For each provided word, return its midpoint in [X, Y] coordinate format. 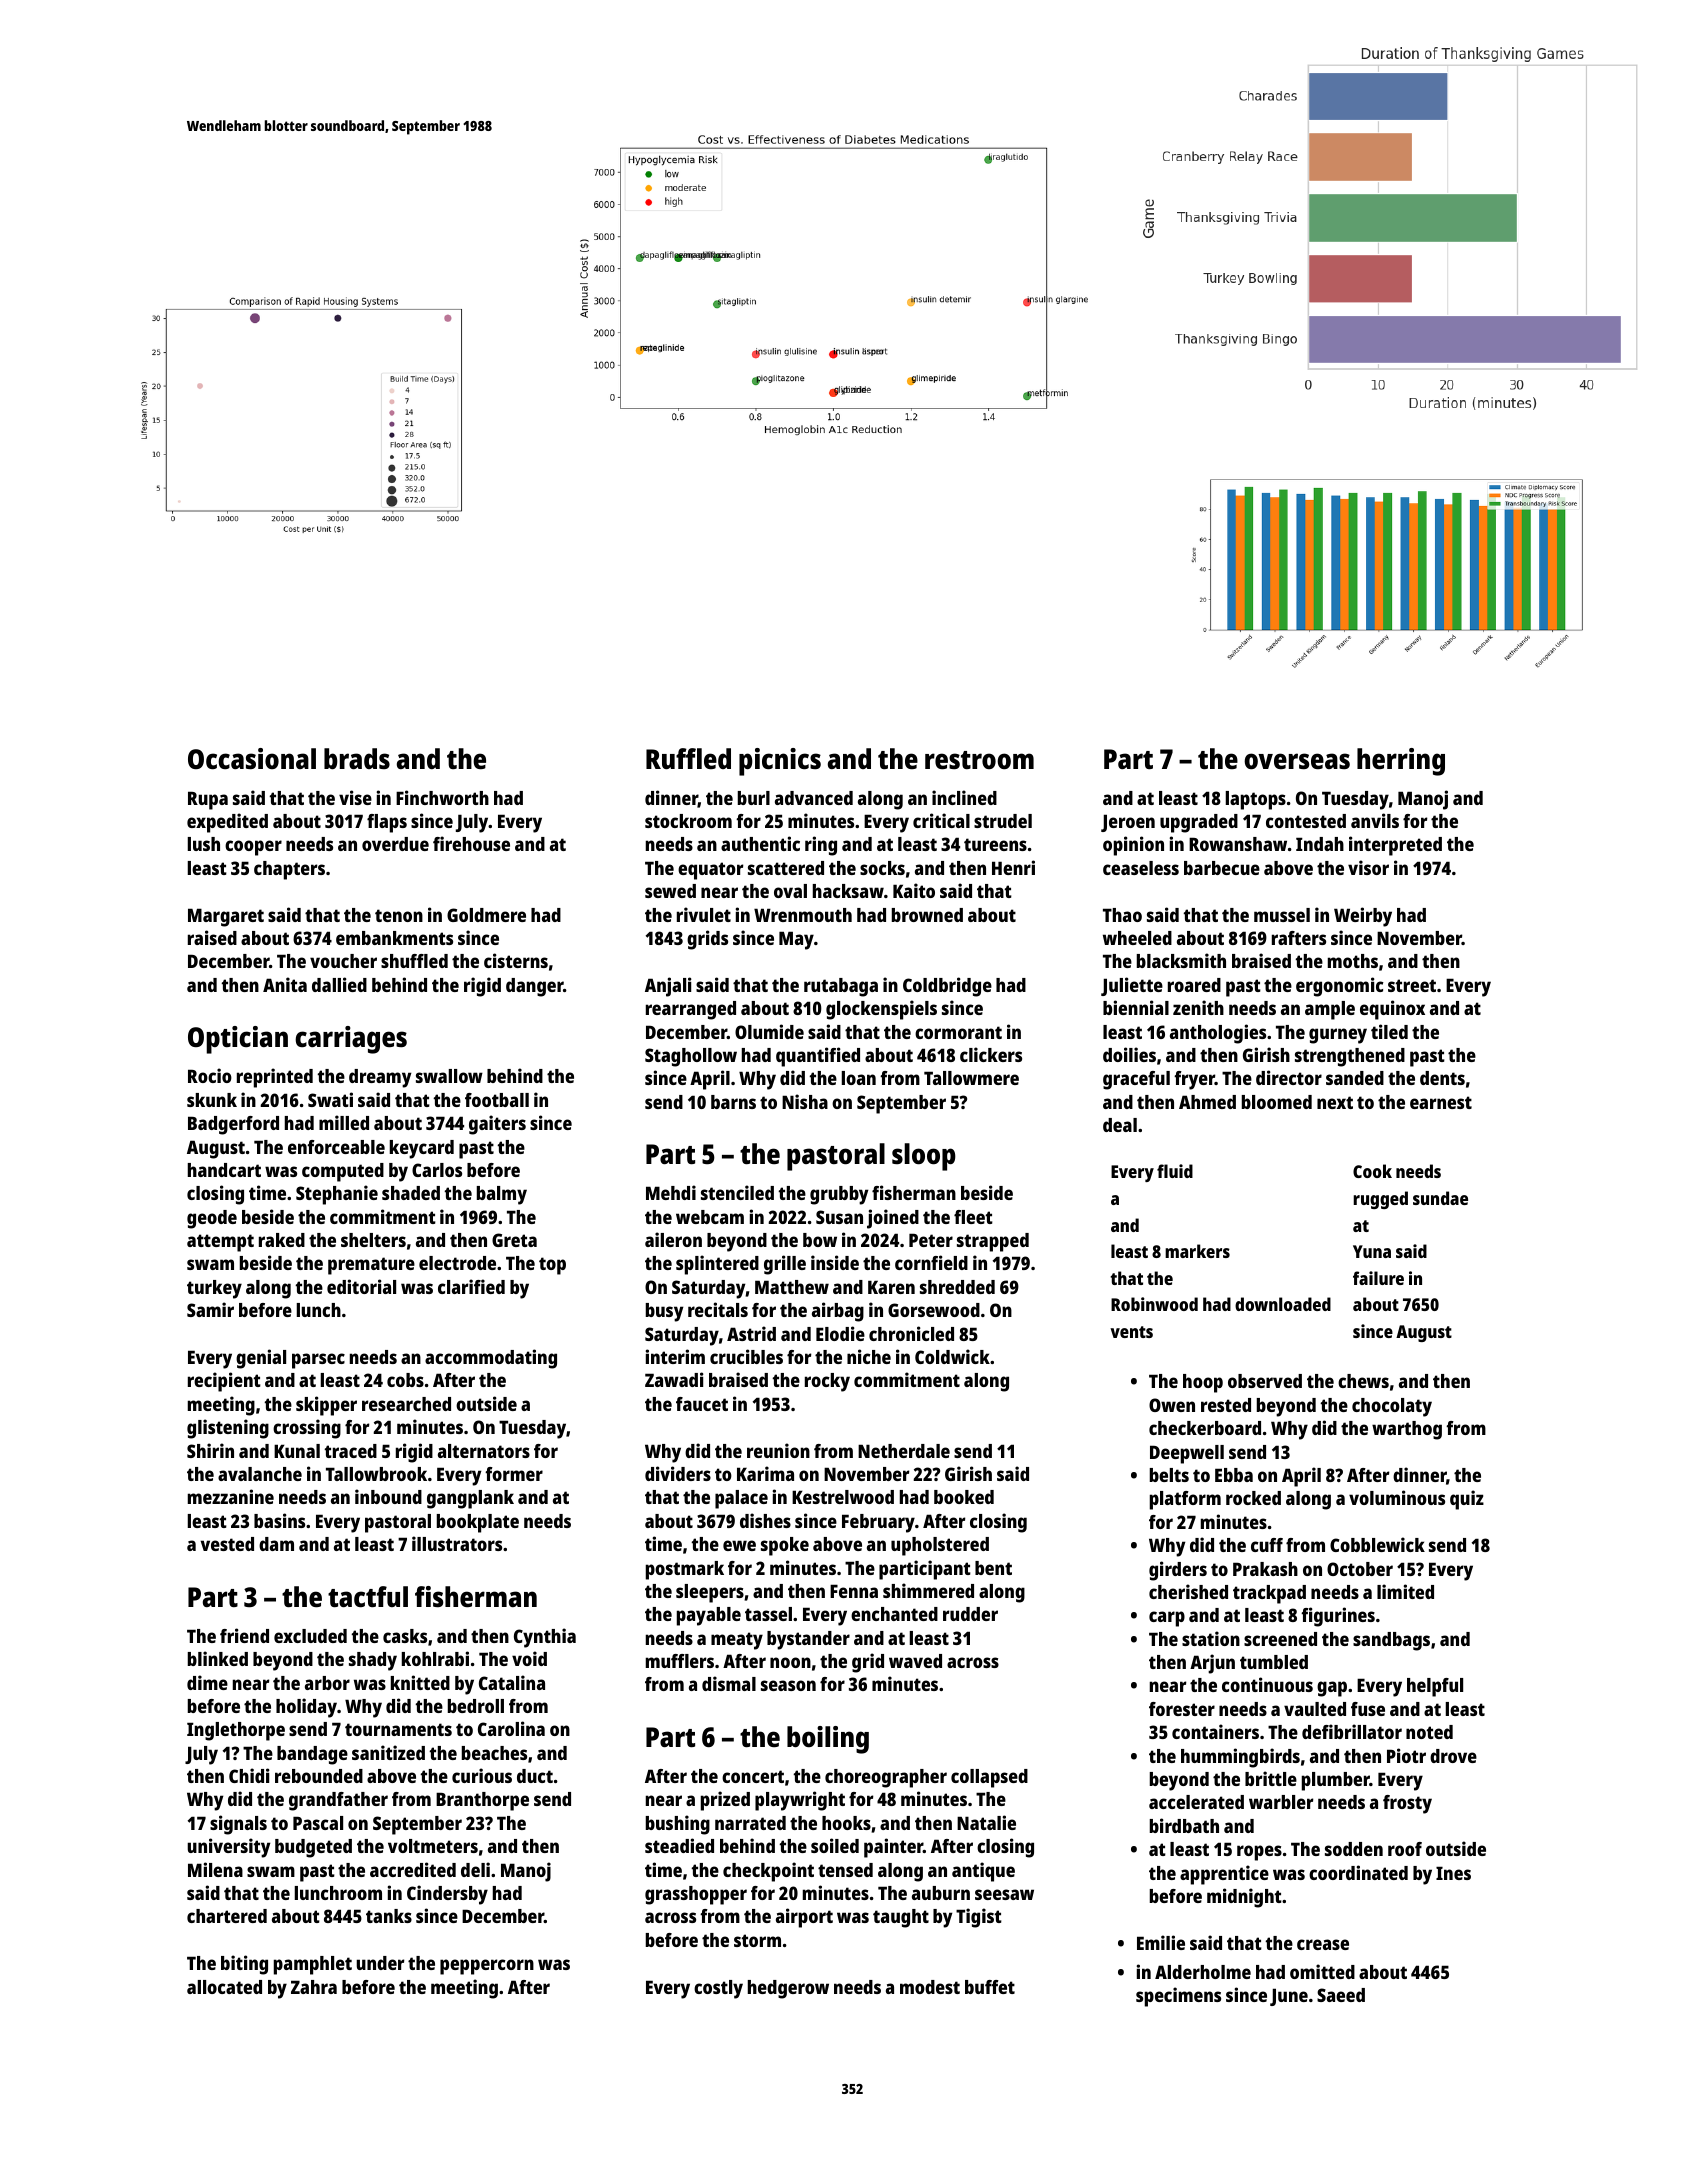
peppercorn [487, 1967]
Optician [238, 1040]
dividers [678, 1473]
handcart [224, 1170]
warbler [1281, 1802]
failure [1378, 1278]
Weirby [1363, 917]
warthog [1407, 1430]
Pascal [318, 1823]
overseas [1297, 761]
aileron [673, 1239]
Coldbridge [947, 987]
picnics [780, 762]
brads [357, 758]
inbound [388, 1496]
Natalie [986, 1822]
